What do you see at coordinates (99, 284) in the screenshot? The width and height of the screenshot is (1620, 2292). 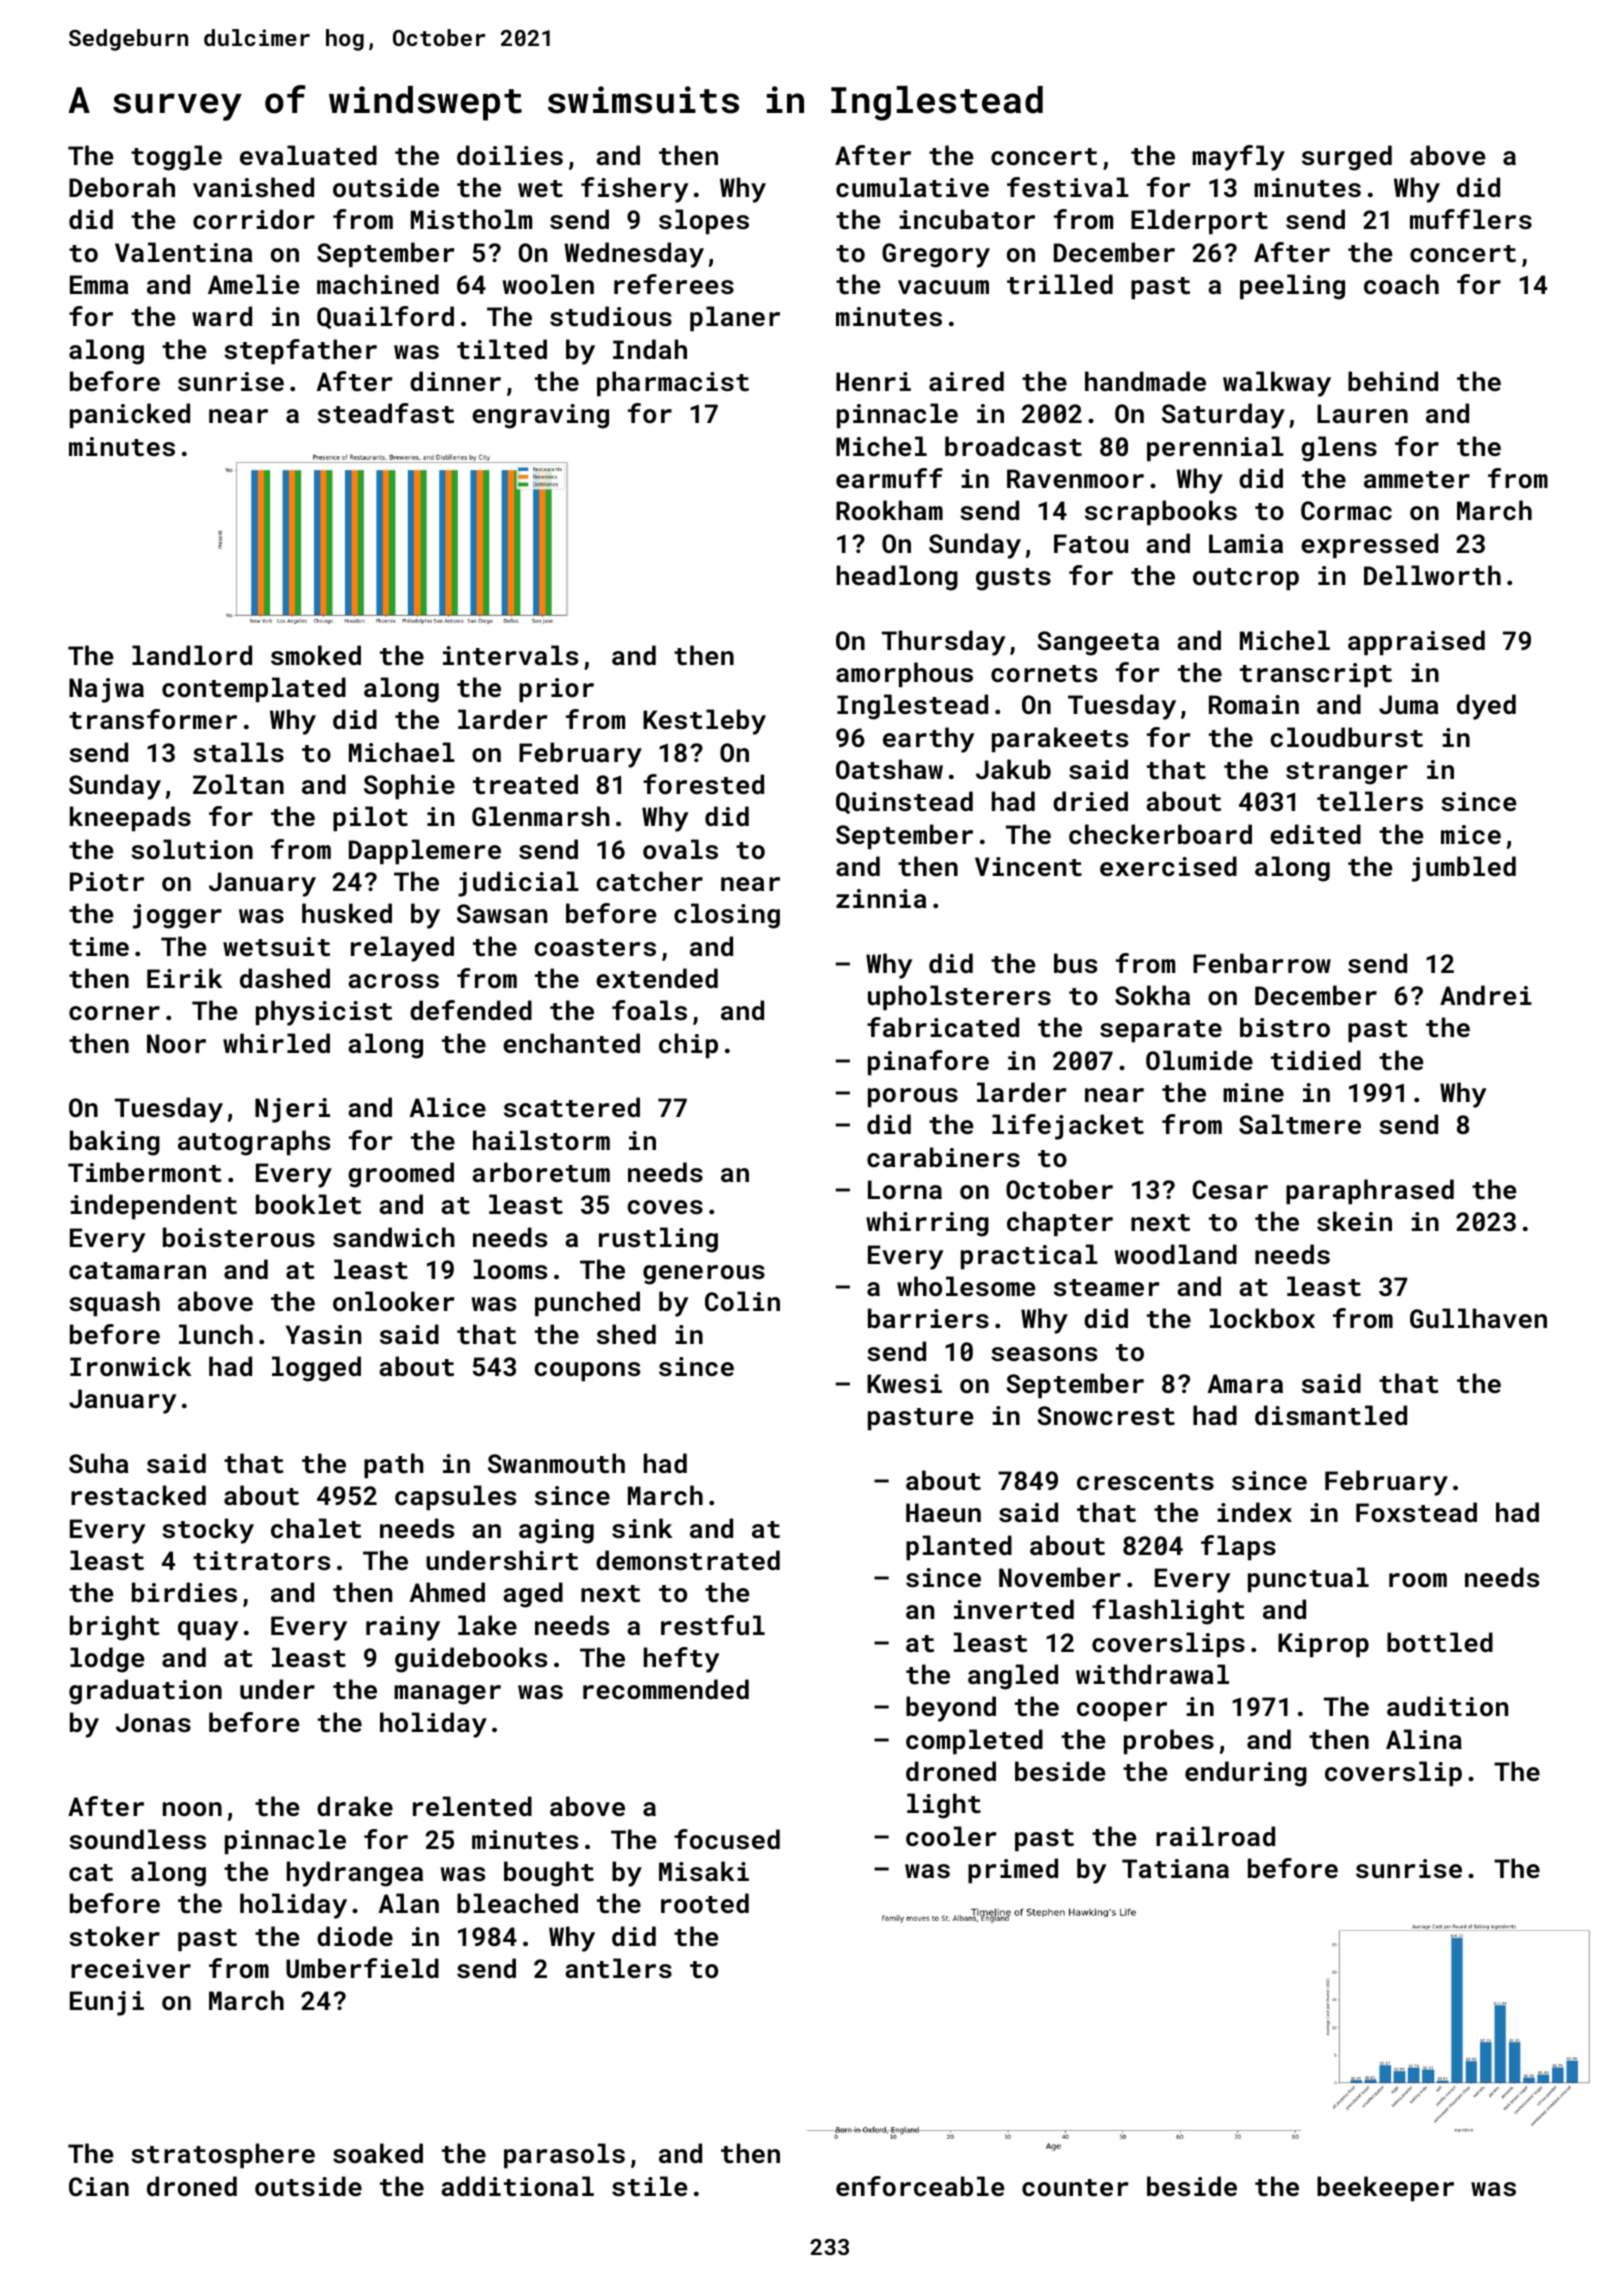 I see `Emma` at bounding box center [99, 284].
